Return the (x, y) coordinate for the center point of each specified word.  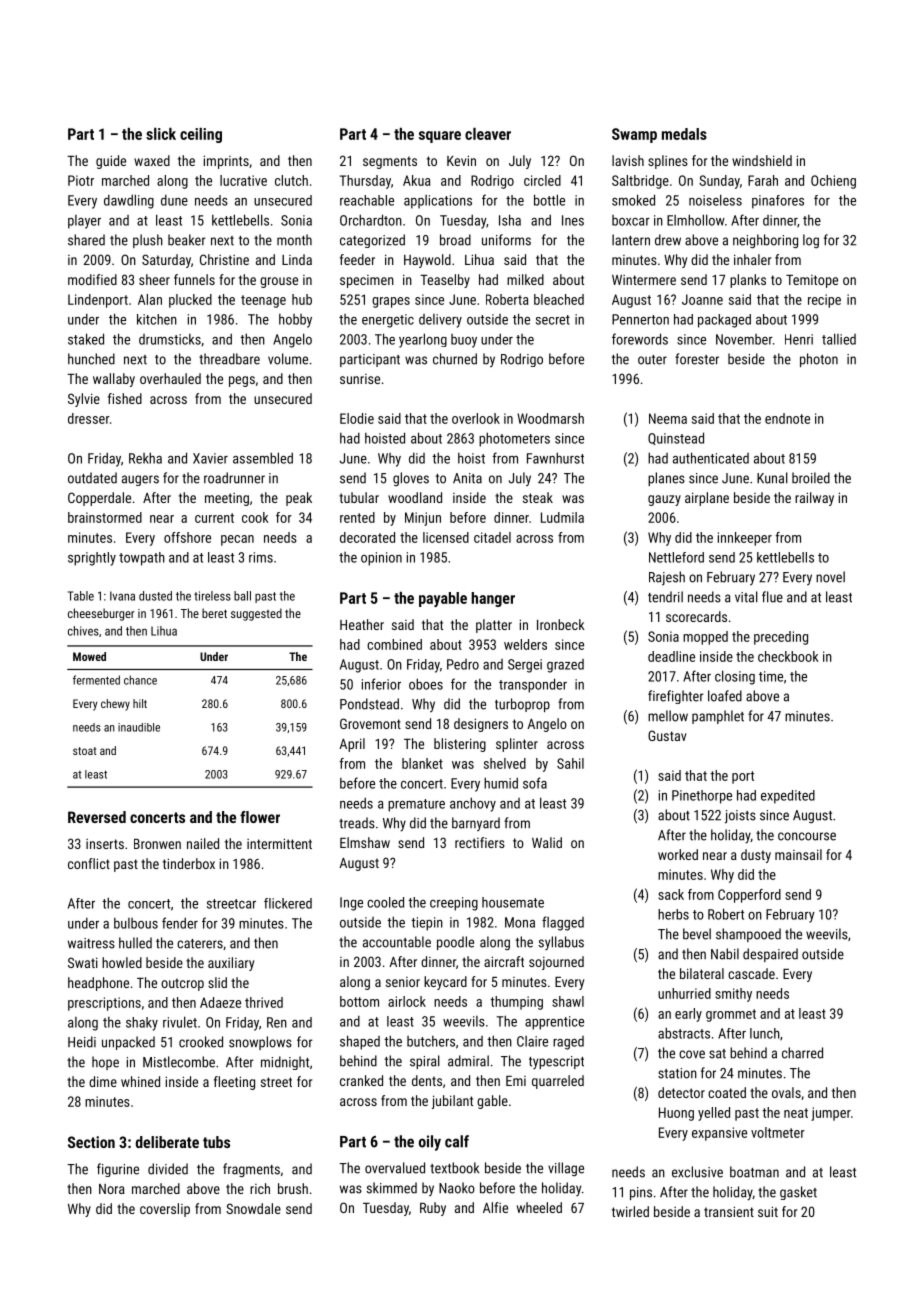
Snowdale (253, 1208)
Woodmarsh (550, 418)
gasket (798, 1193)
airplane (707, 499)
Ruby (433, 1209)
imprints (226, 162)
